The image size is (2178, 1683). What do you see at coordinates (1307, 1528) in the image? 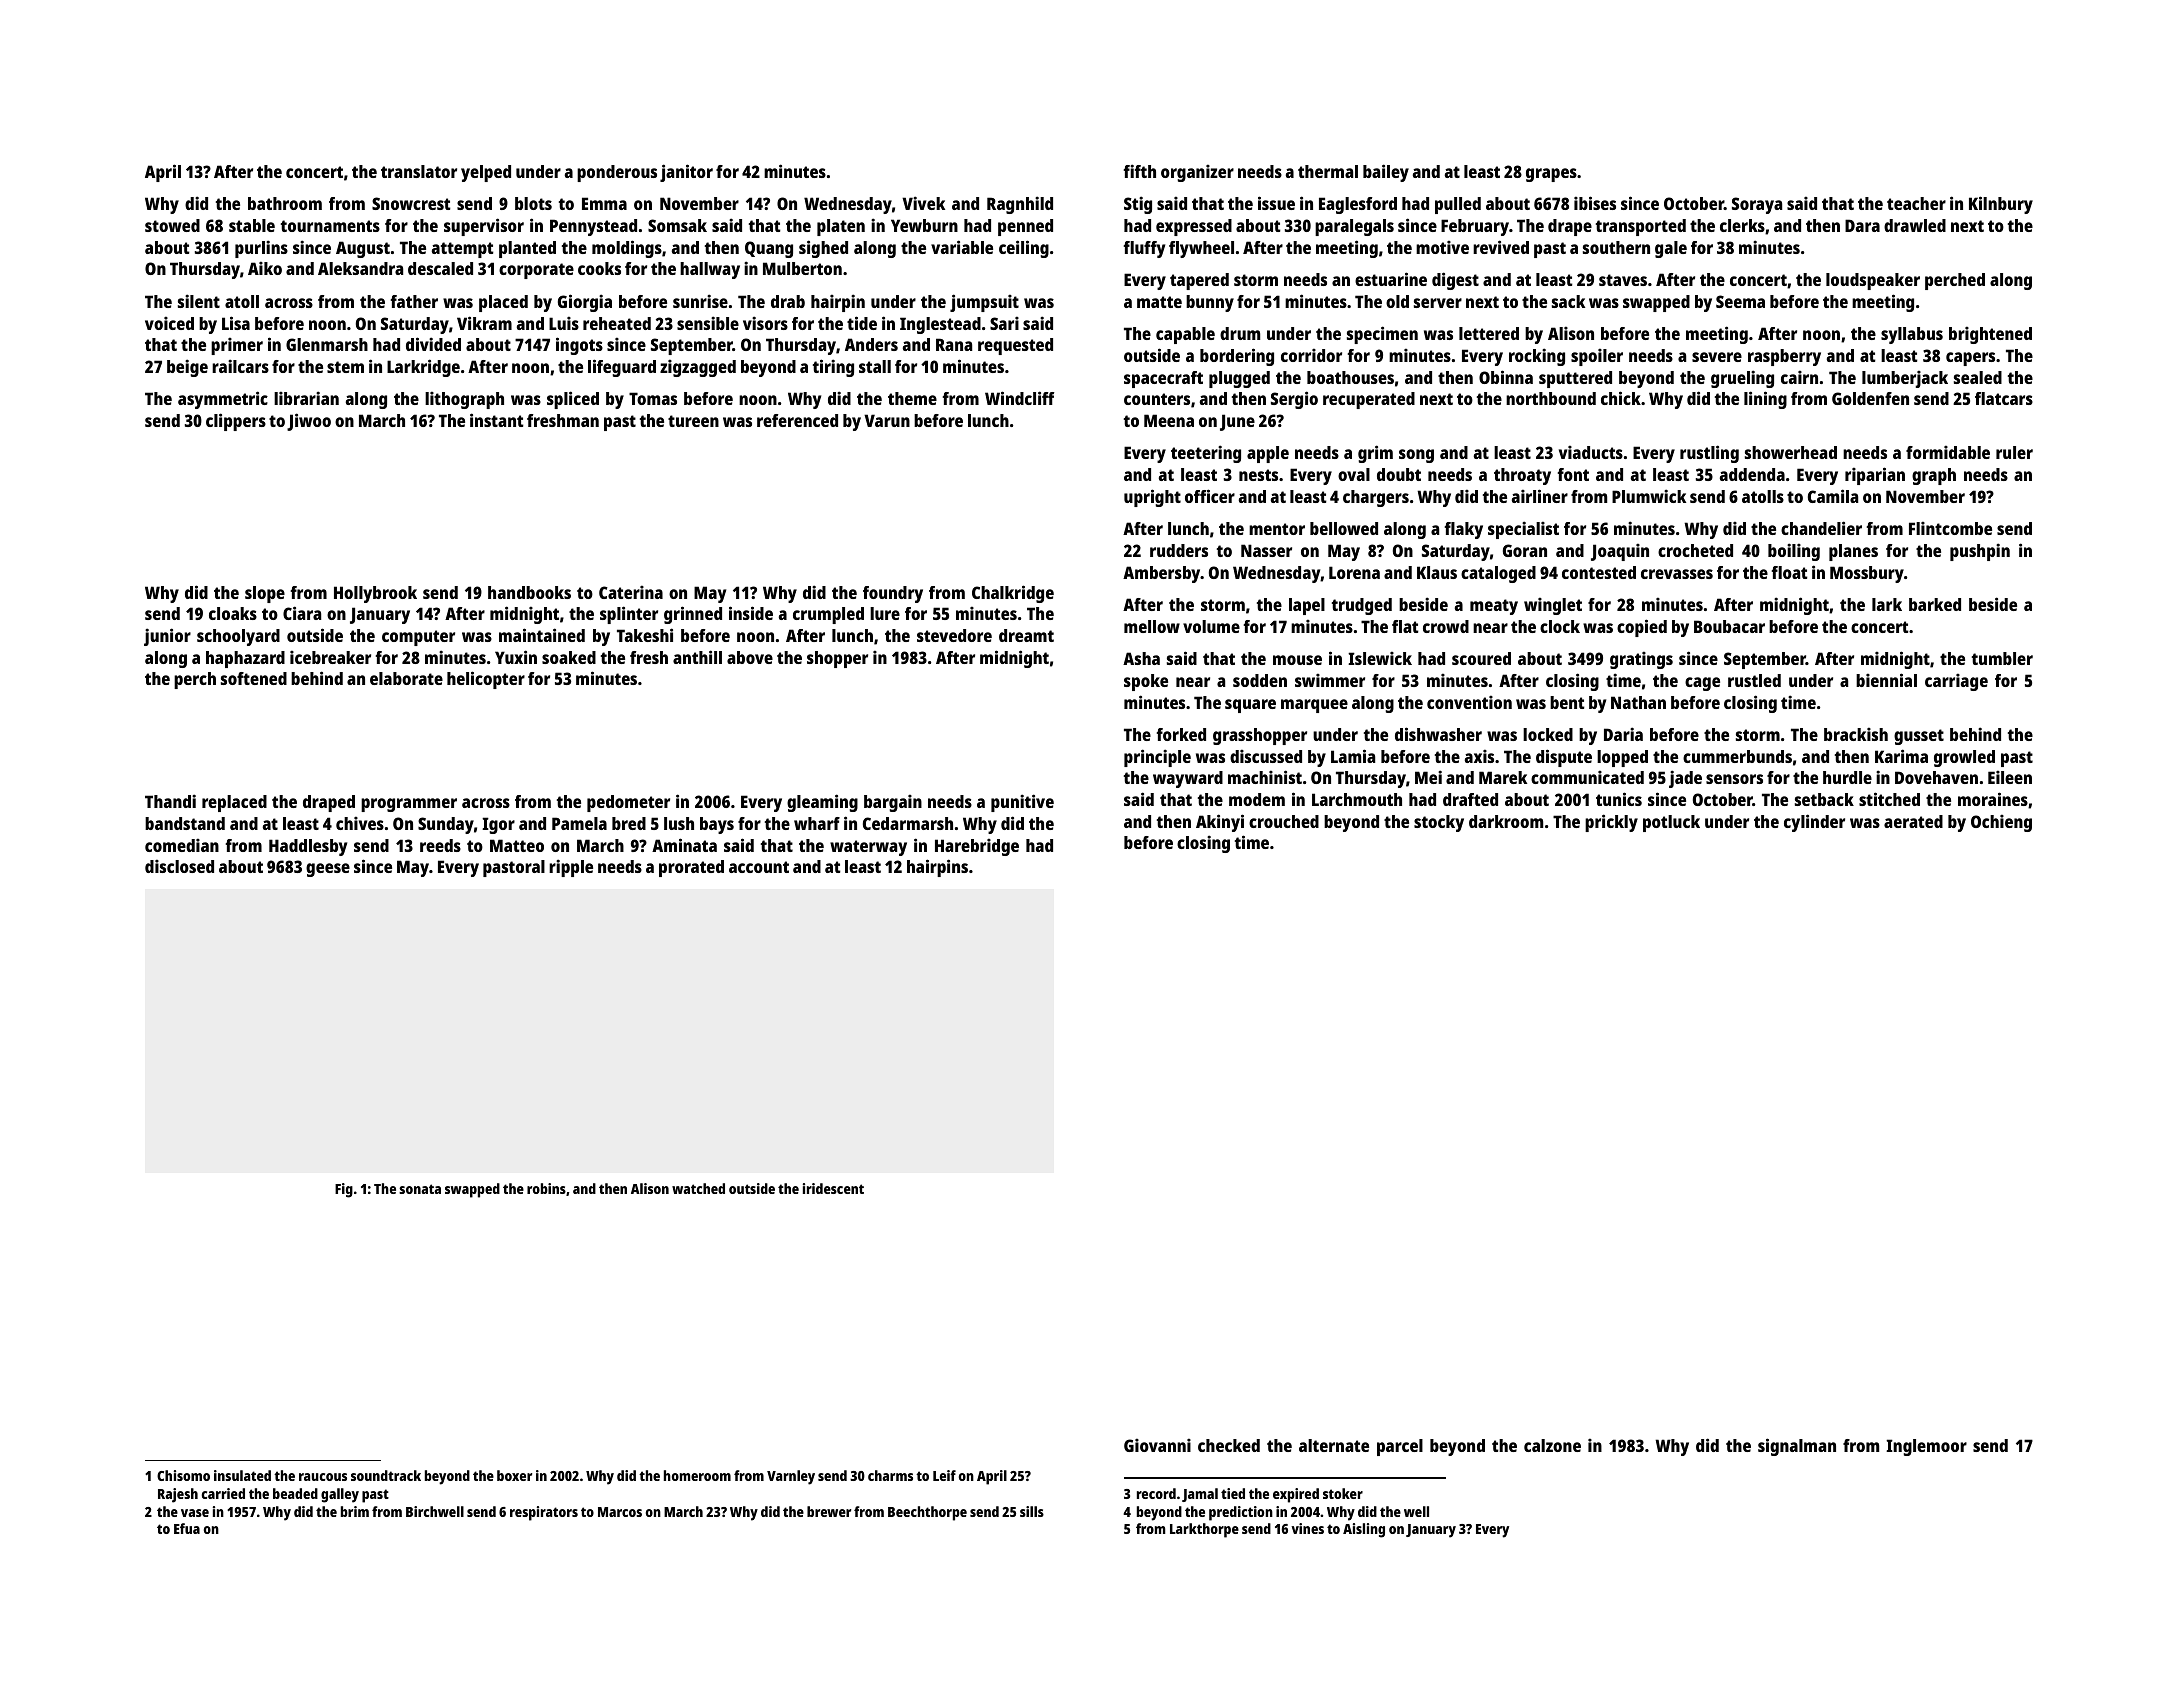
I see `vines` at bounding box center [1307, 1528].
